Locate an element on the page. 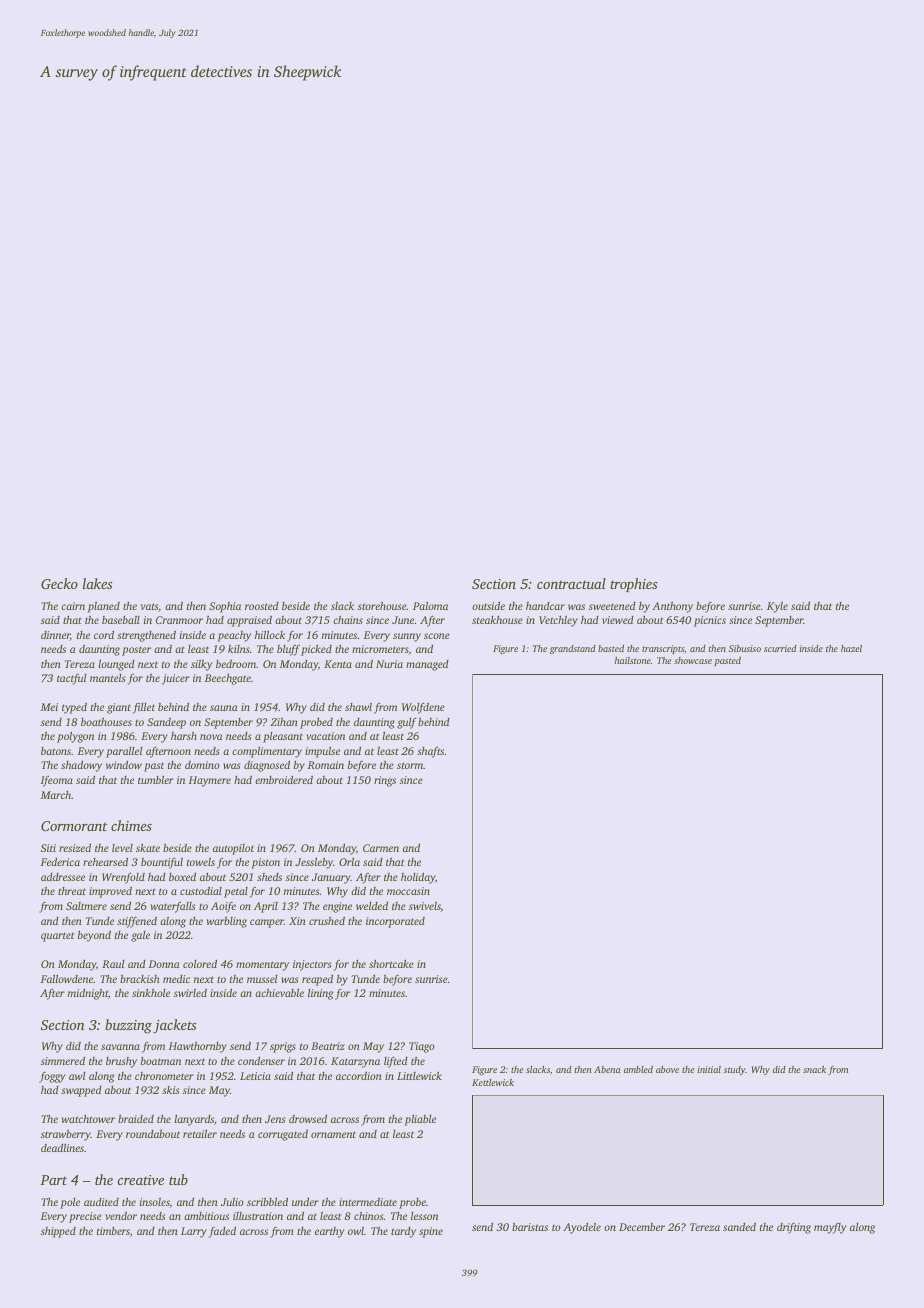  midnight is located at coordinates (88, 994).
